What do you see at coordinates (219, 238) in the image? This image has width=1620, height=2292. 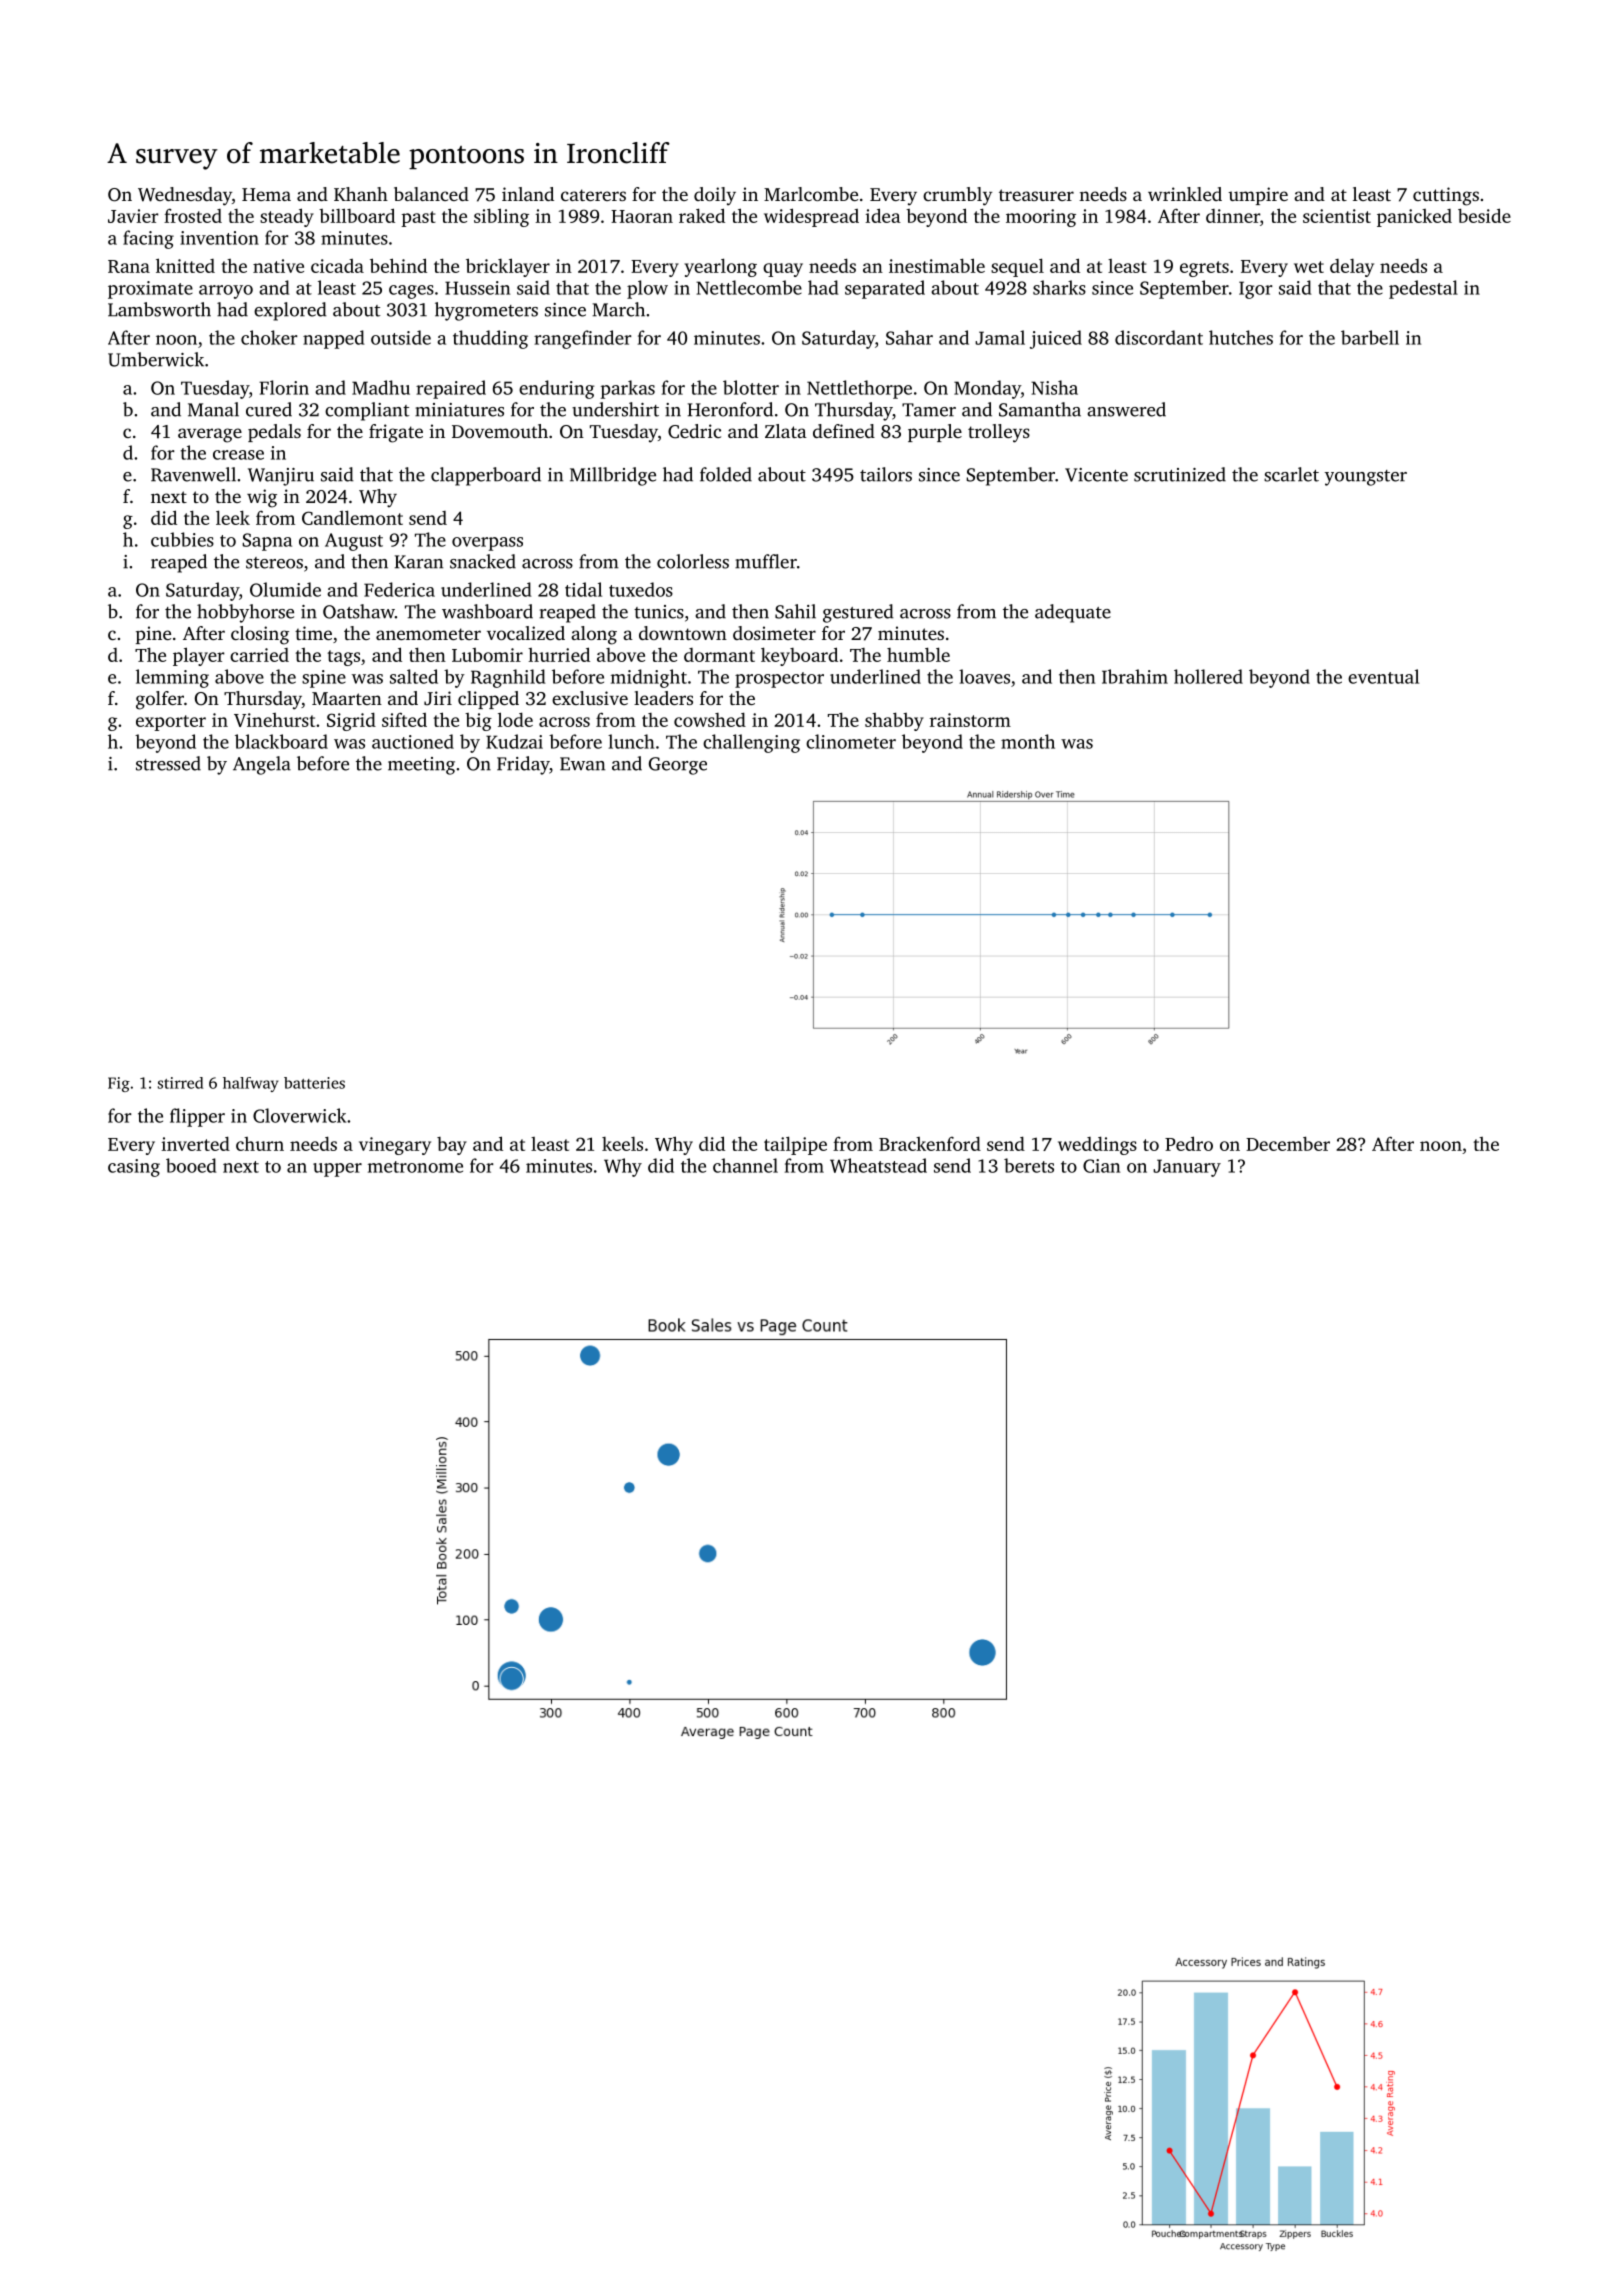 I see `invention` at bounding box center [219, 238].
